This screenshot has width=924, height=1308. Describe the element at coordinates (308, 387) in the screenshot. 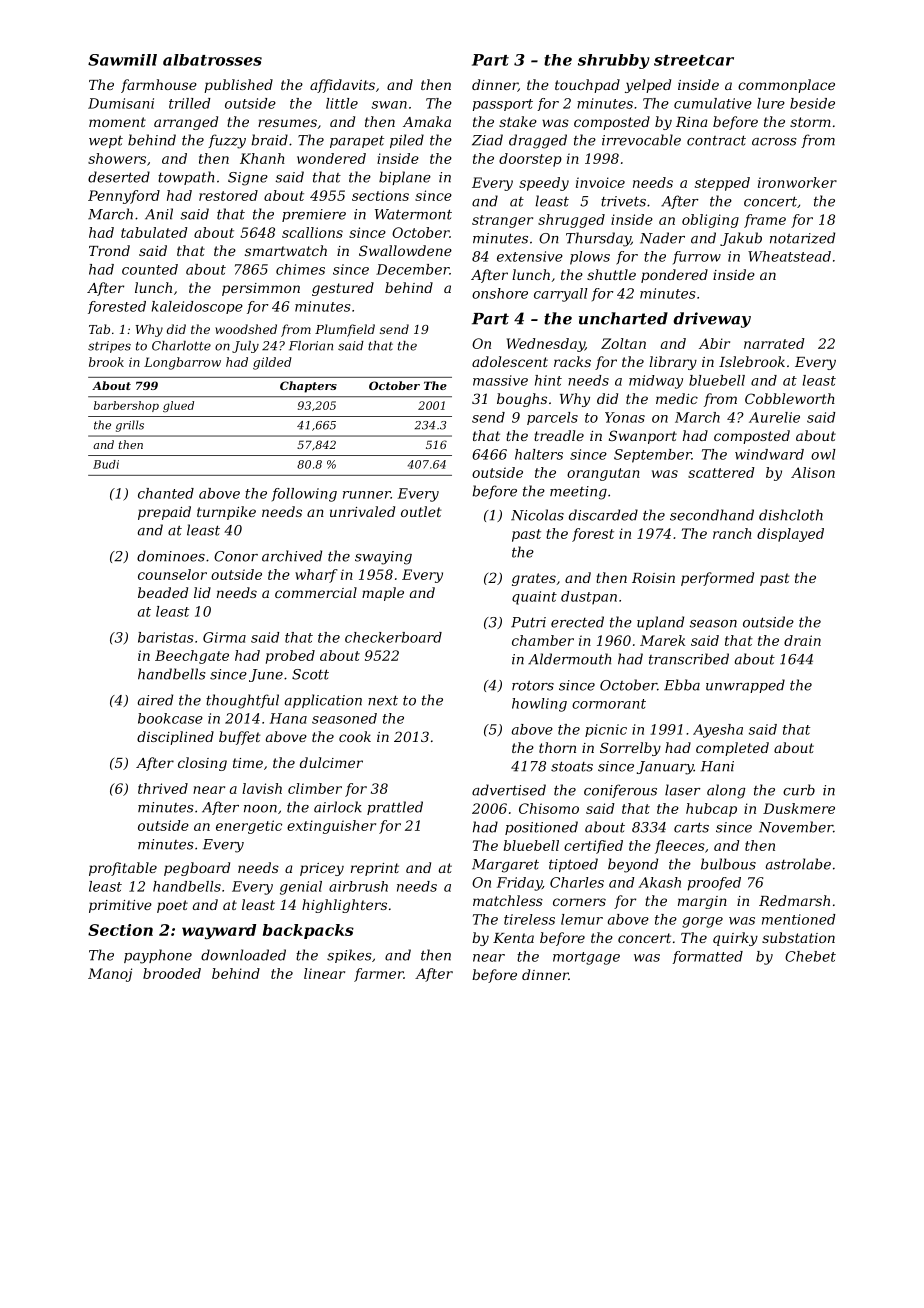

I see `Chapters` at that location.
